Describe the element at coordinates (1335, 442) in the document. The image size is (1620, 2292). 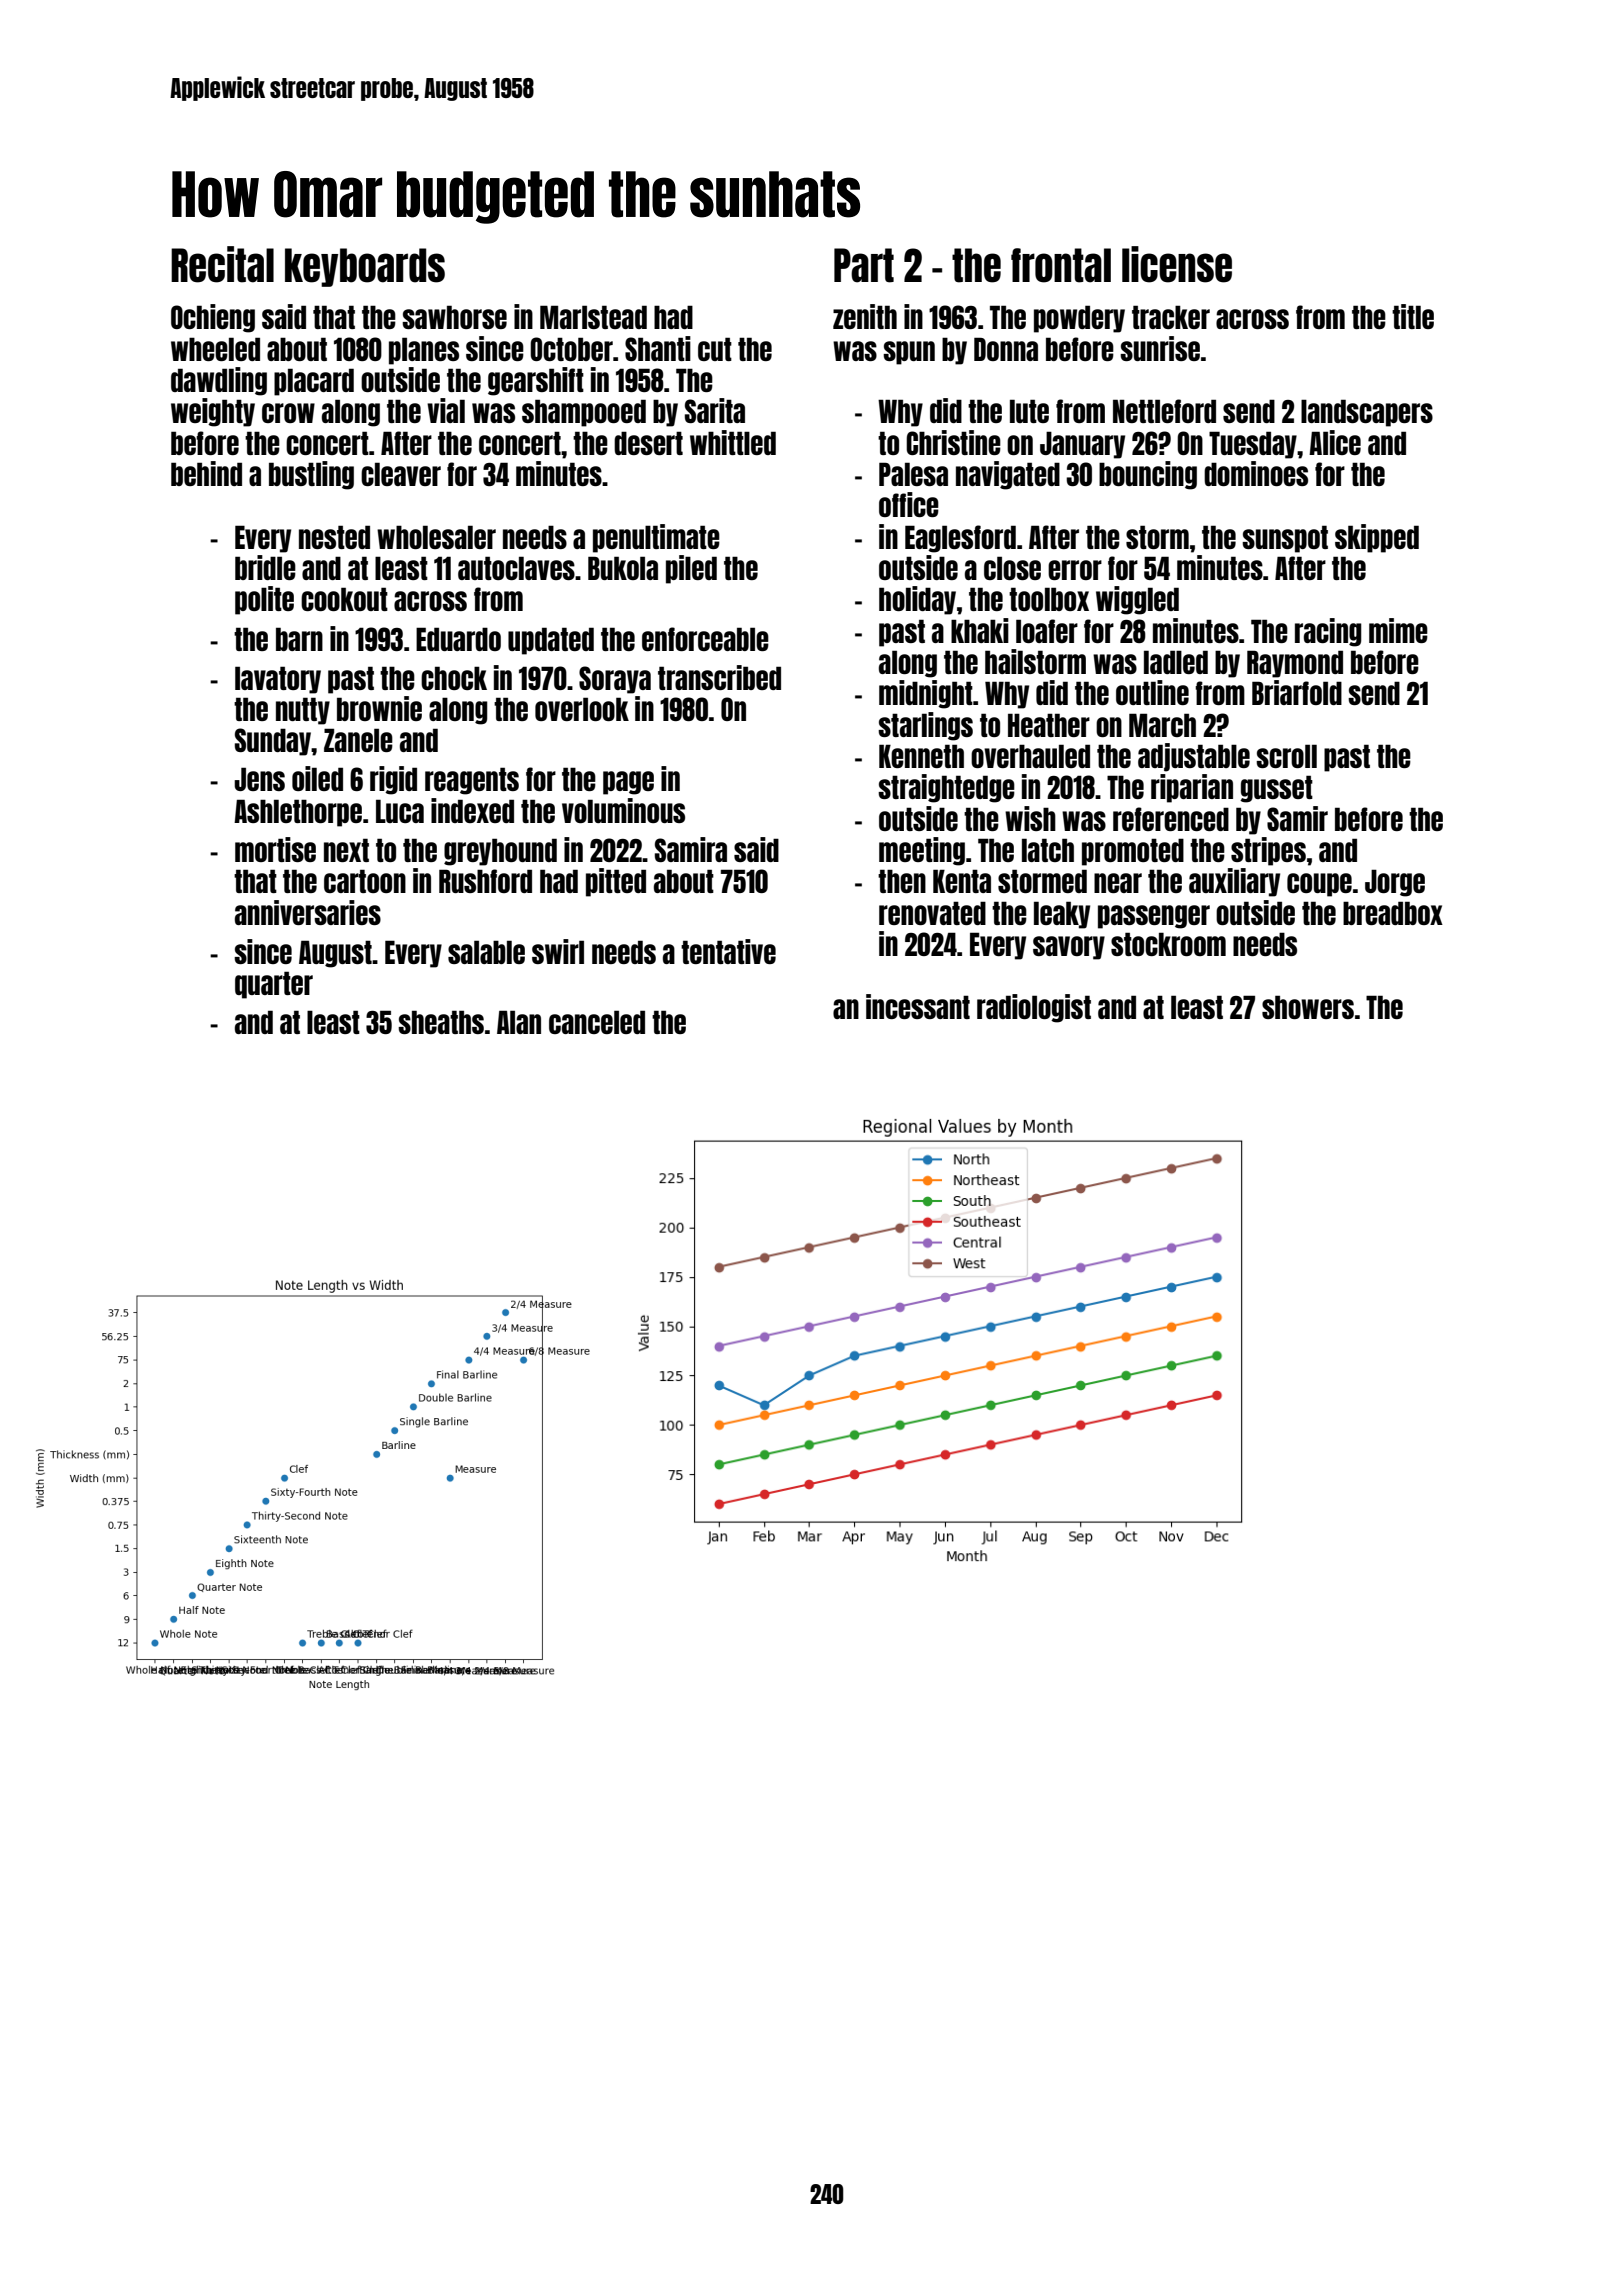
I see `Alice` at that location.
